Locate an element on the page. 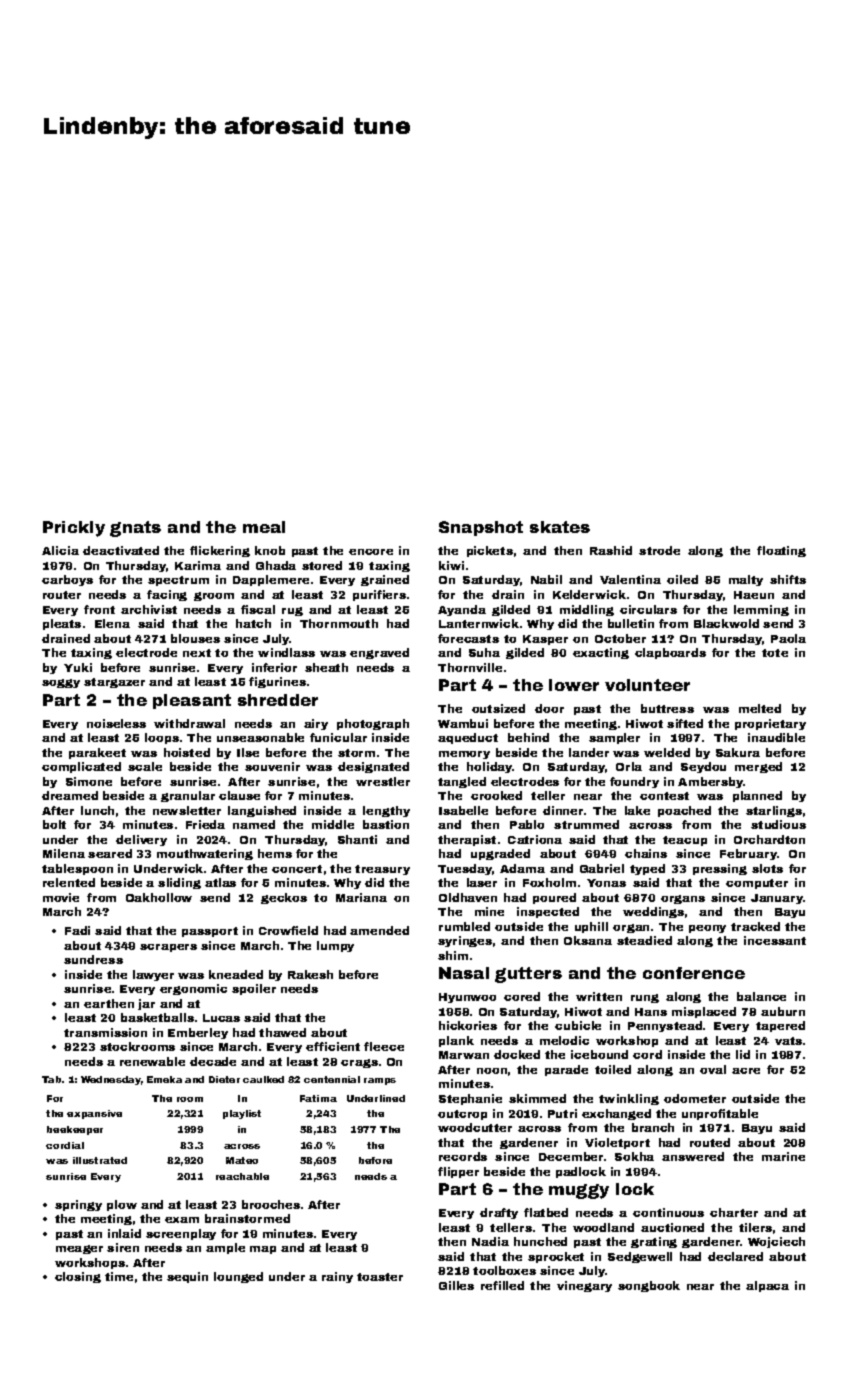 Image resolution: width=849 pixels, height=1400 pixels. designated is located at coordinates (373, 767).
